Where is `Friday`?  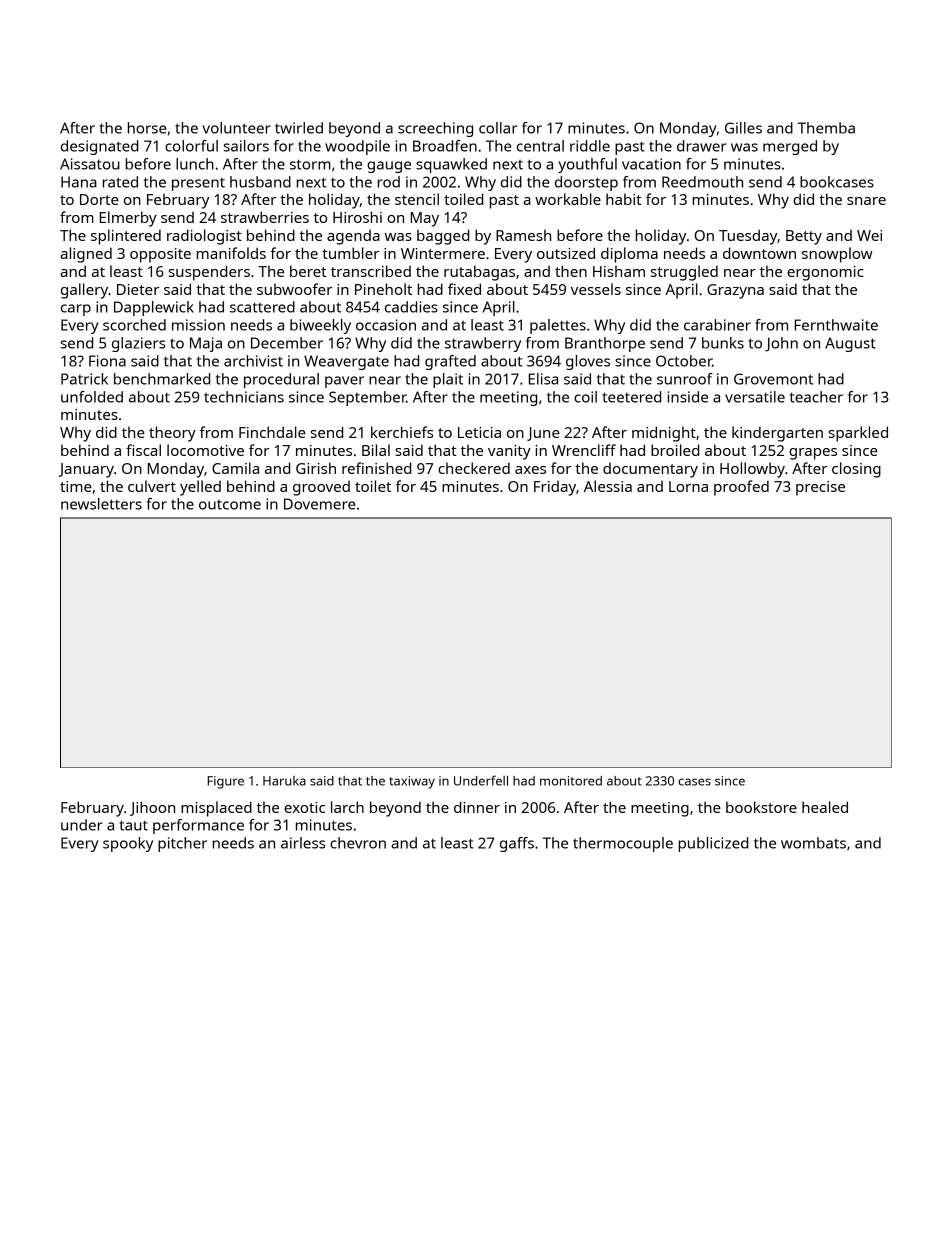 Friday is located at coordinates (555, 488).
